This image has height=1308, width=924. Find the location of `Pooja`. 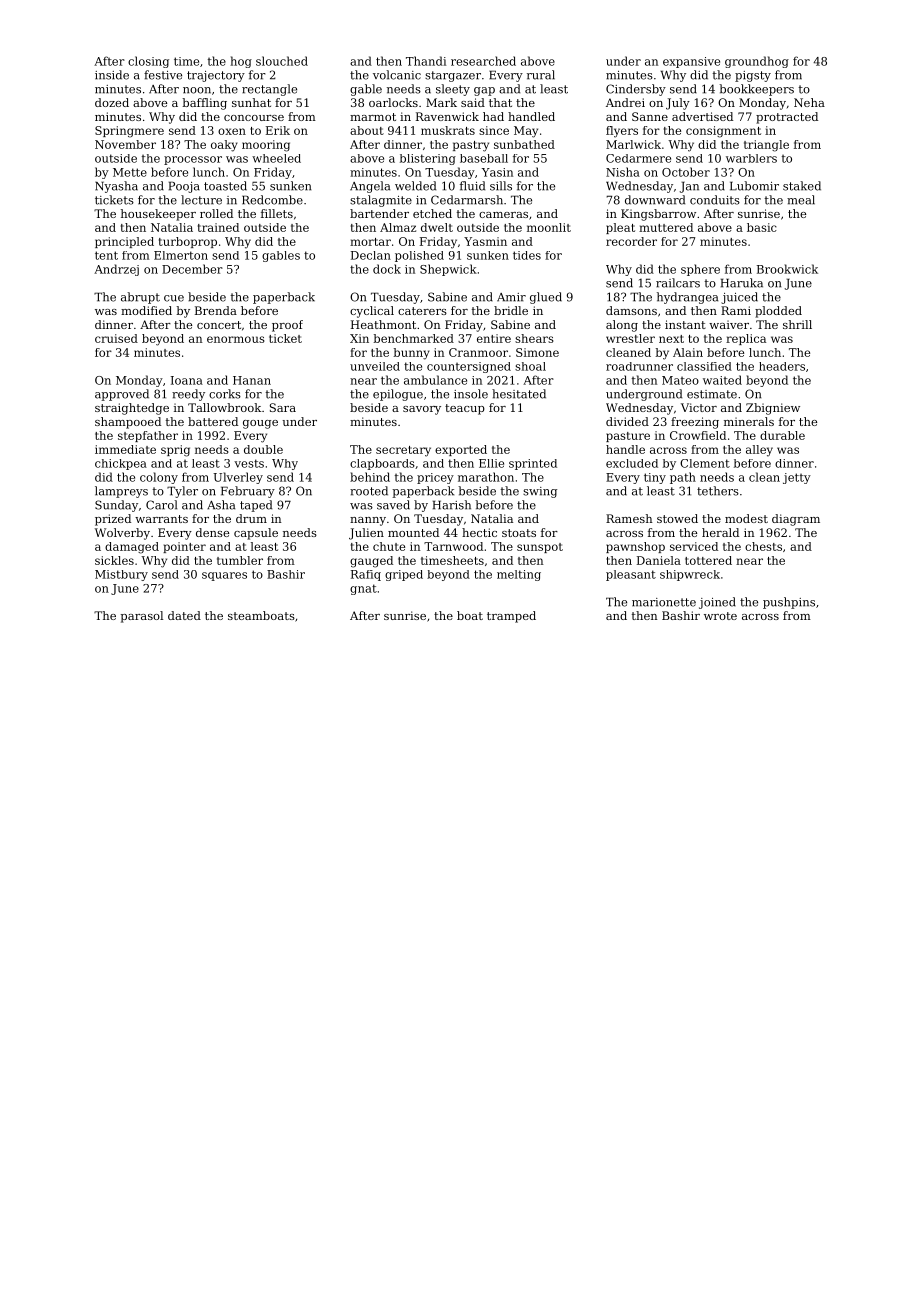

Pooja is located at coordinates (184, 187).
